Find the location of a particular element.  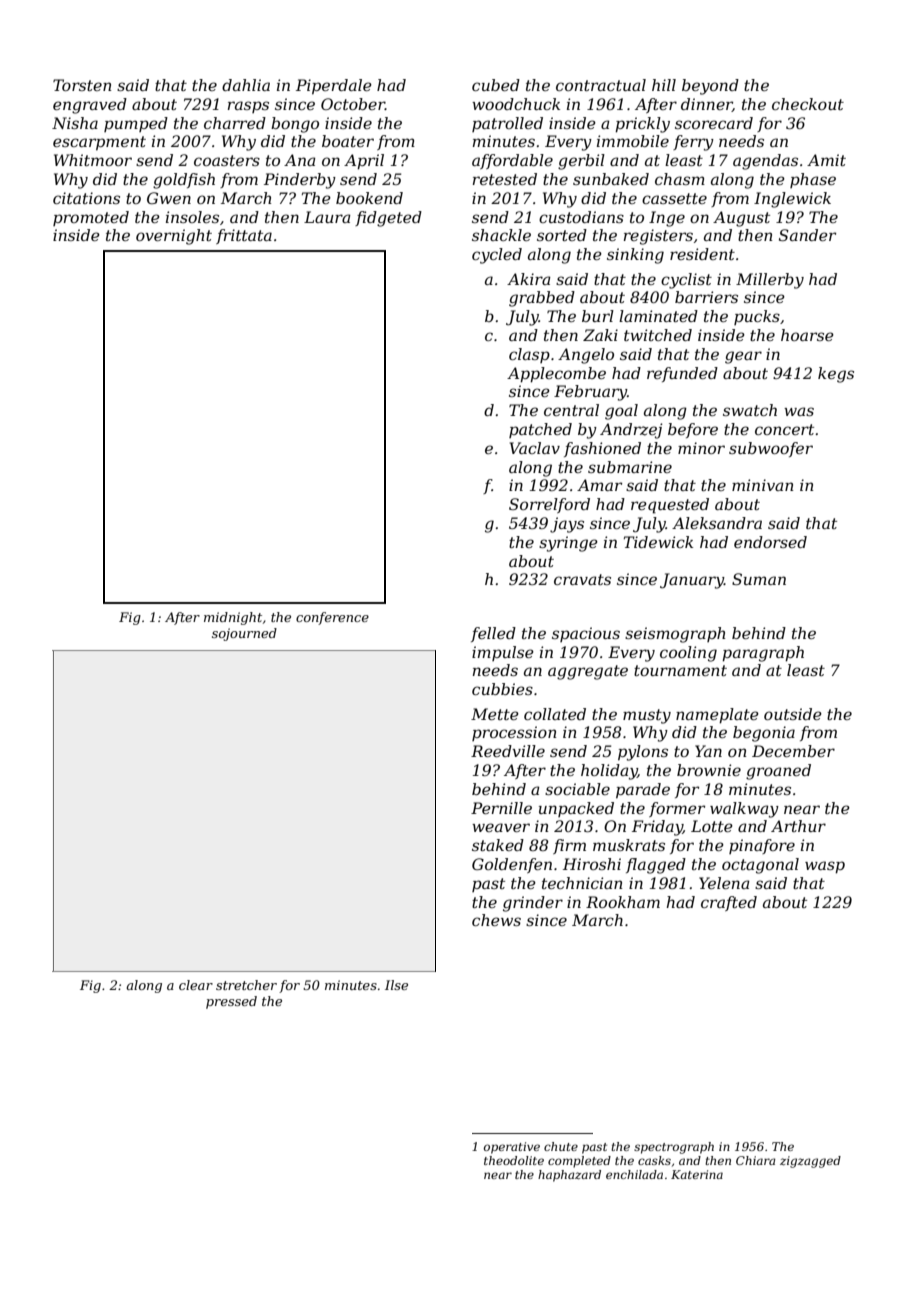

boater is located at coordinates (348, 141).
